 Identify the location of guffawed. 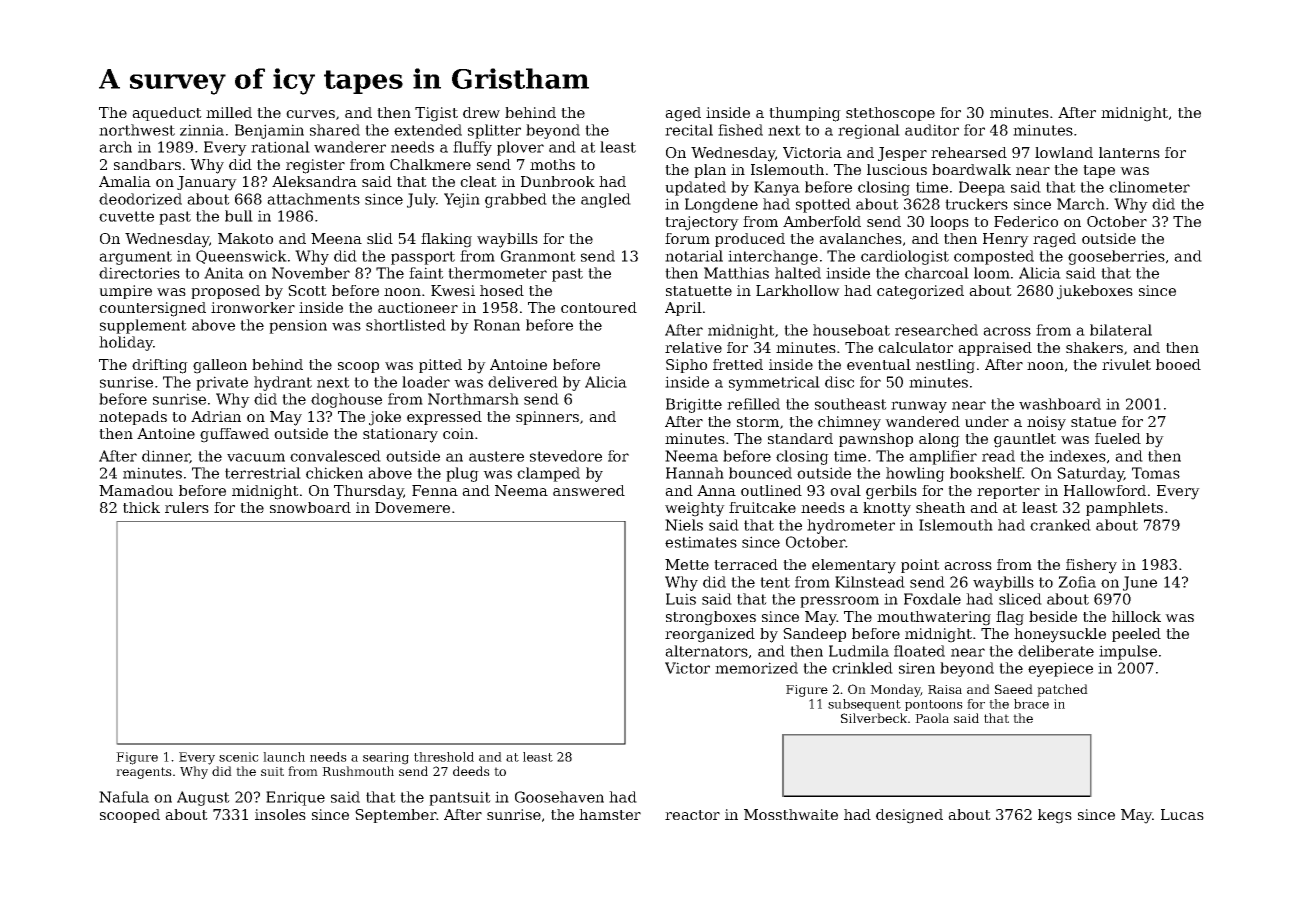
(234, 435).
